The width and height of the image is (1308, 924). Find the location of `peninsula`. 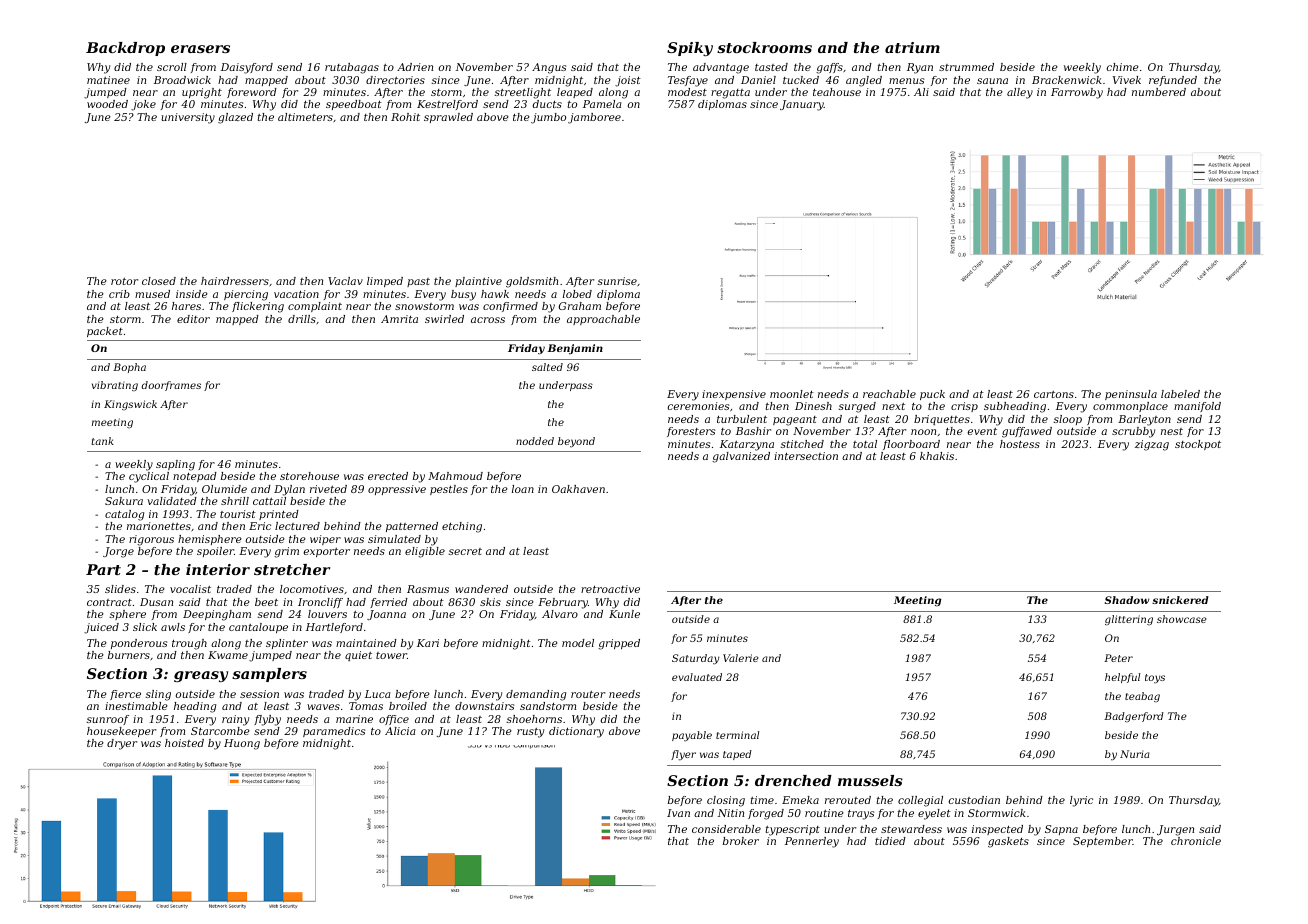

peninsula is located at coordinates (1131, 395).
